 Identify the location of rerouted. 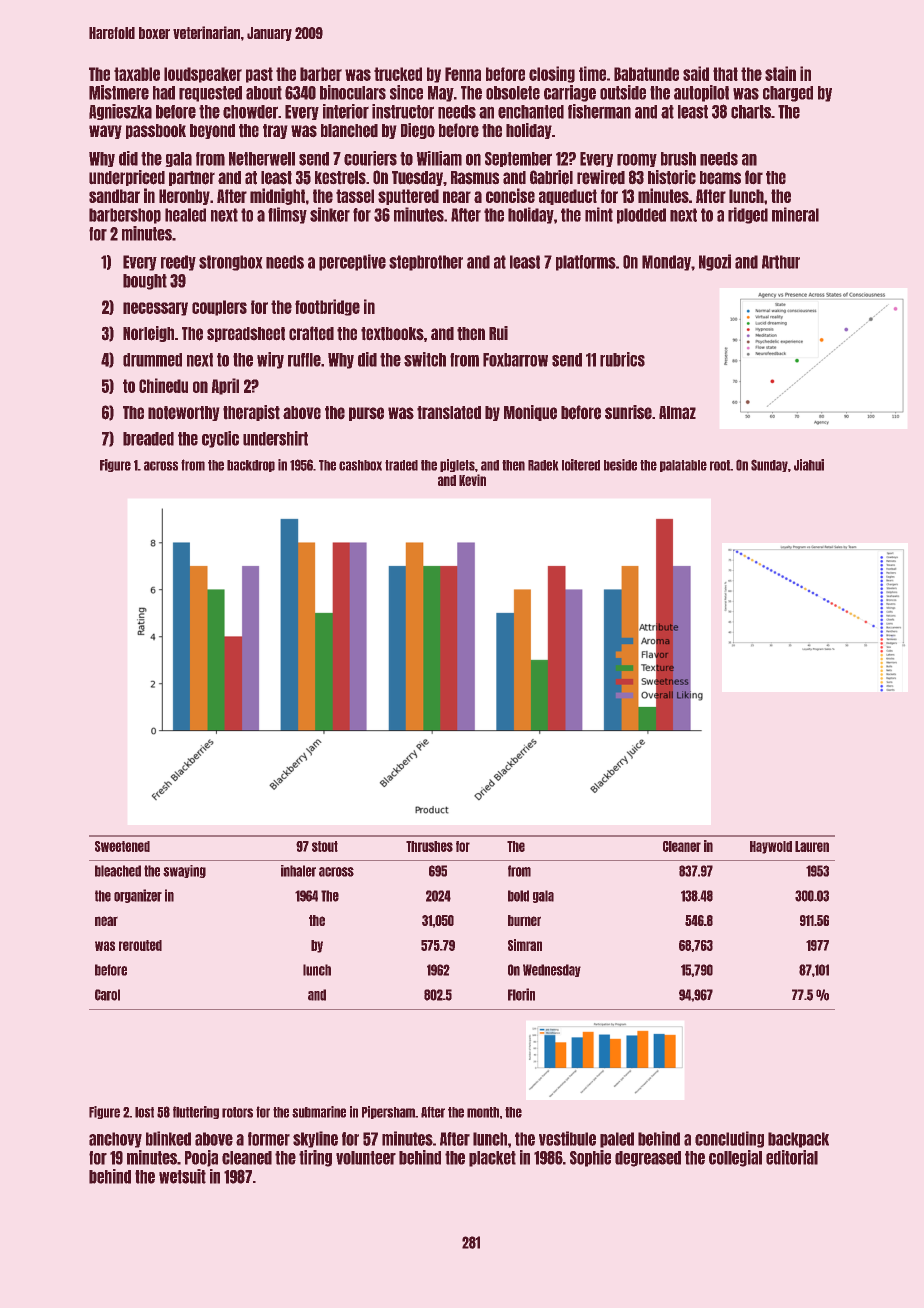
(140, 945).
